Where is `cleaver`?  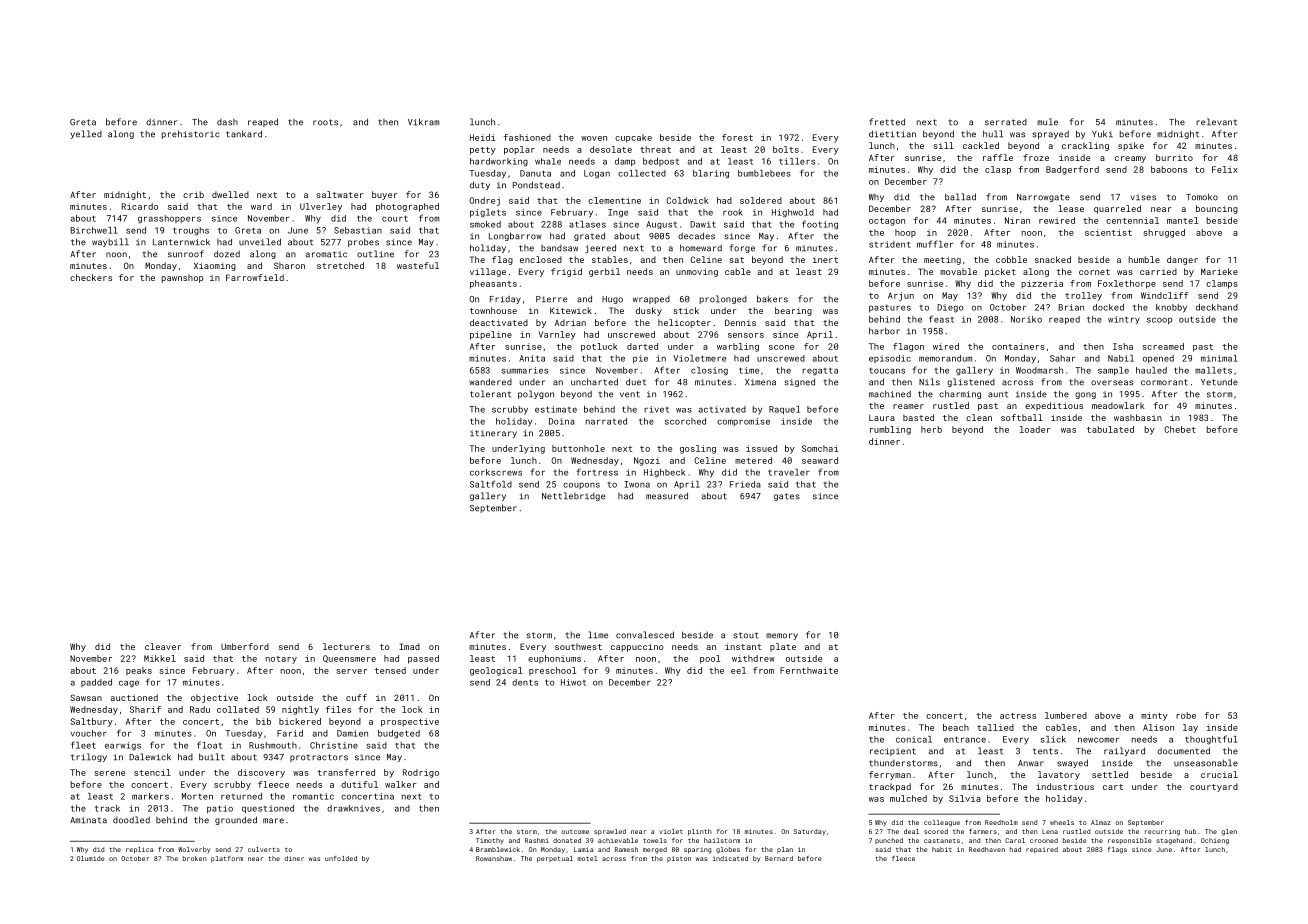
cleaver is located at coordinates (163, 646).
